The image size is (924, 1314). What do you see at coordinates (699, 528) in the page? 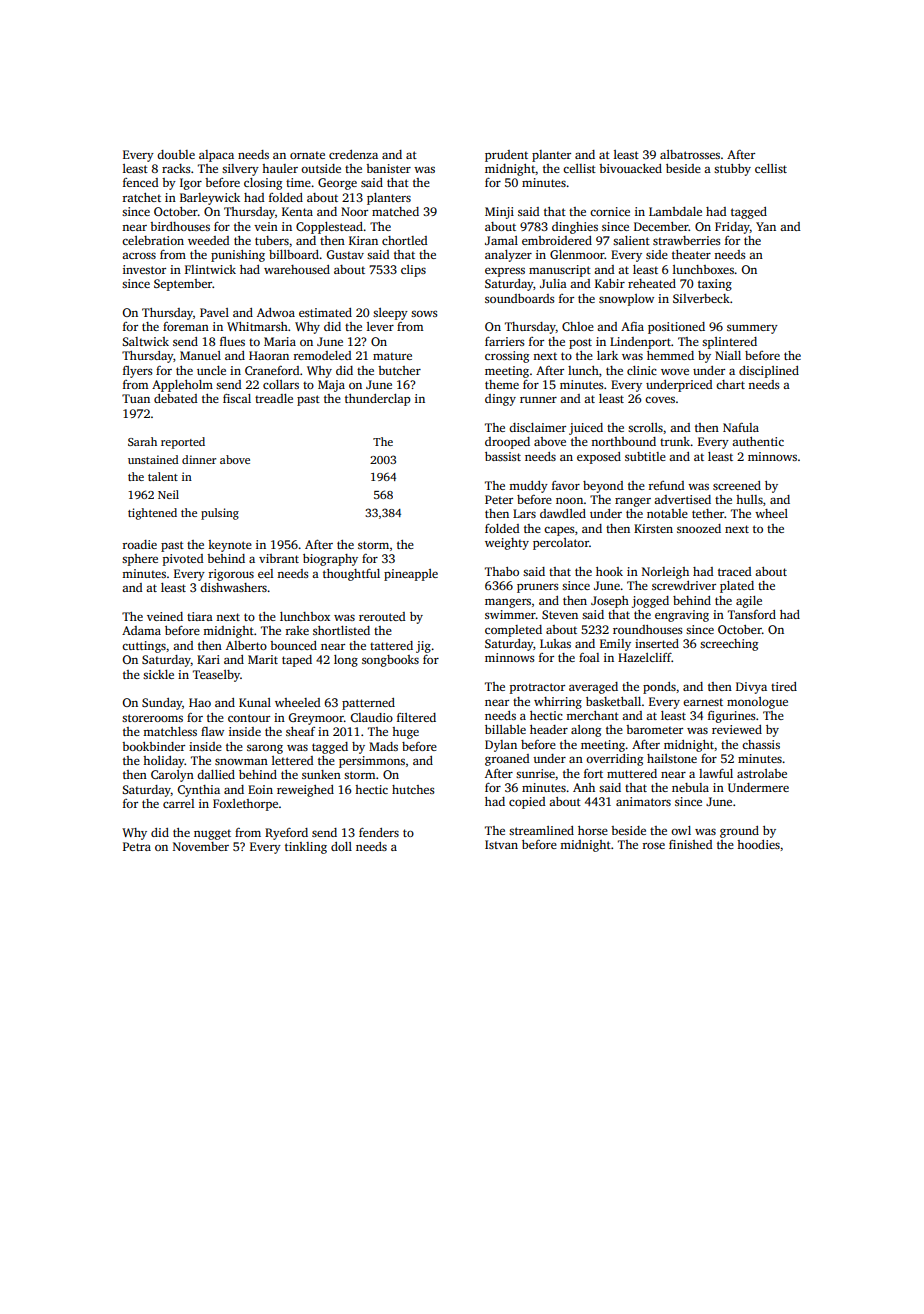
I see `snoozed` at bounding box center [699, 528].
